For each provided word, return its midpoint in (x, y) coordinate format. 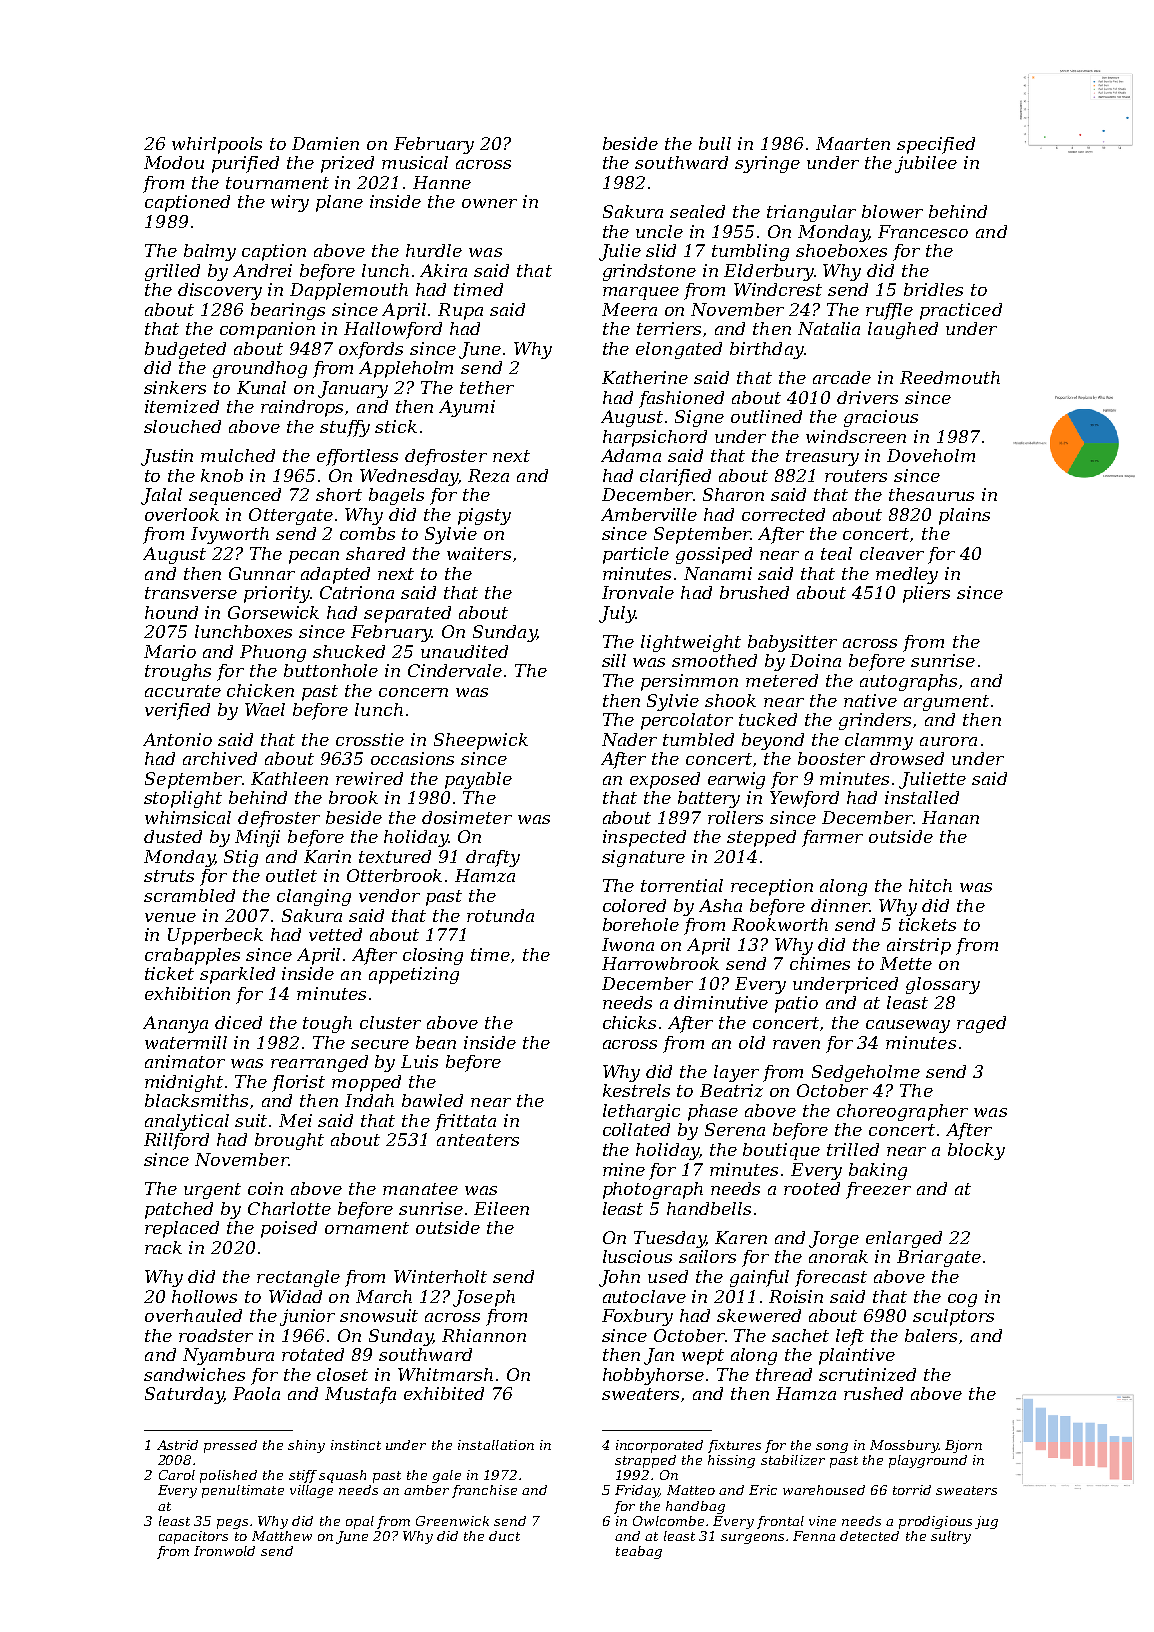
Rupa (460, 311)
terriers (669, 328)
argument (946, 703)
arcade (842, 377)
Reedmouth (950, 377)
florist (298, 1083)
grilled (172, 272)
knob (222, 475)
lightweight (691, 643)
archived (220, 758)
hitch (930, 885)
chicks (629, 1022)
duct (504, 1536)
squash (342, 1476)
